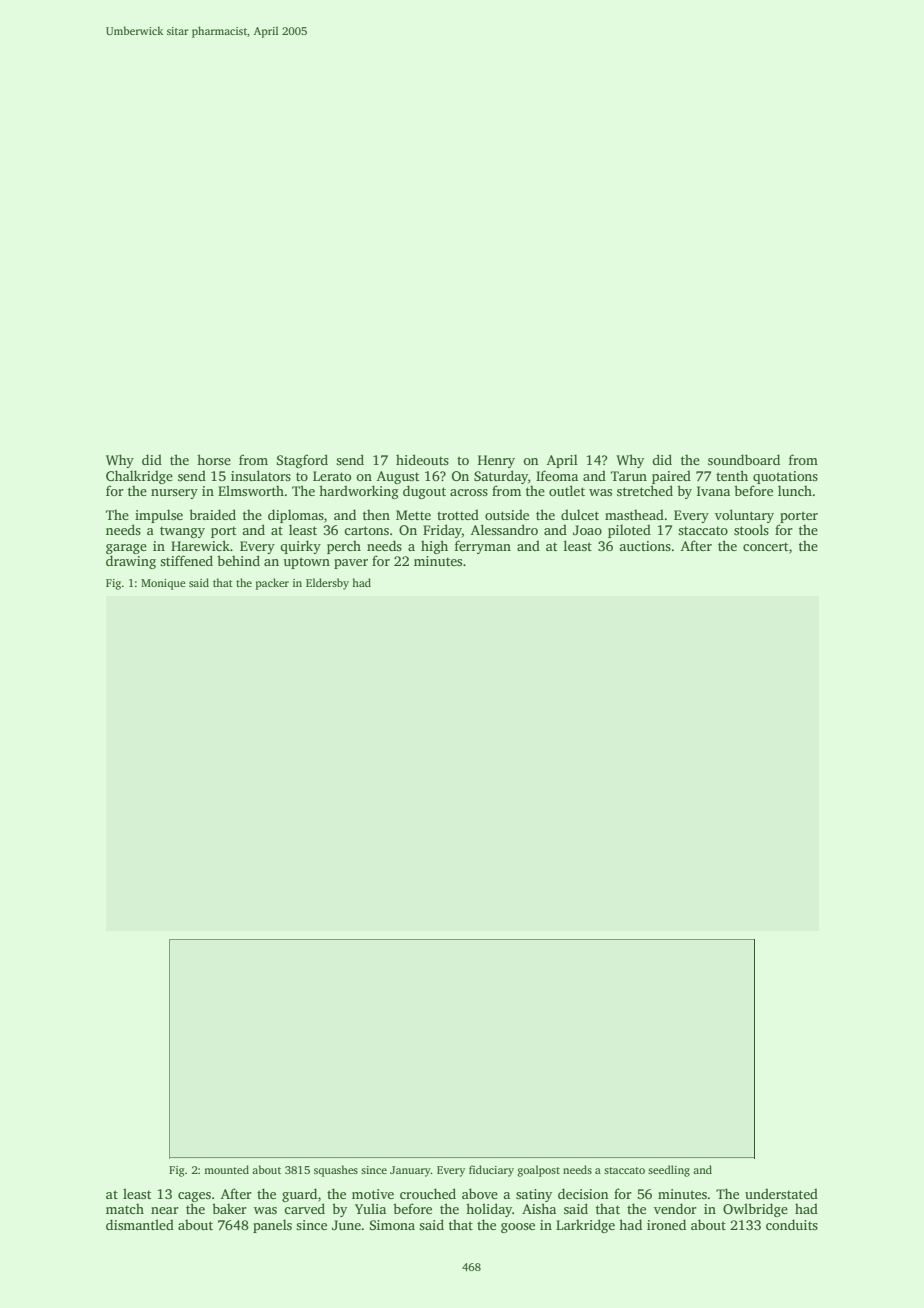  I want to click on Chalkridge, so click(139, 477).
